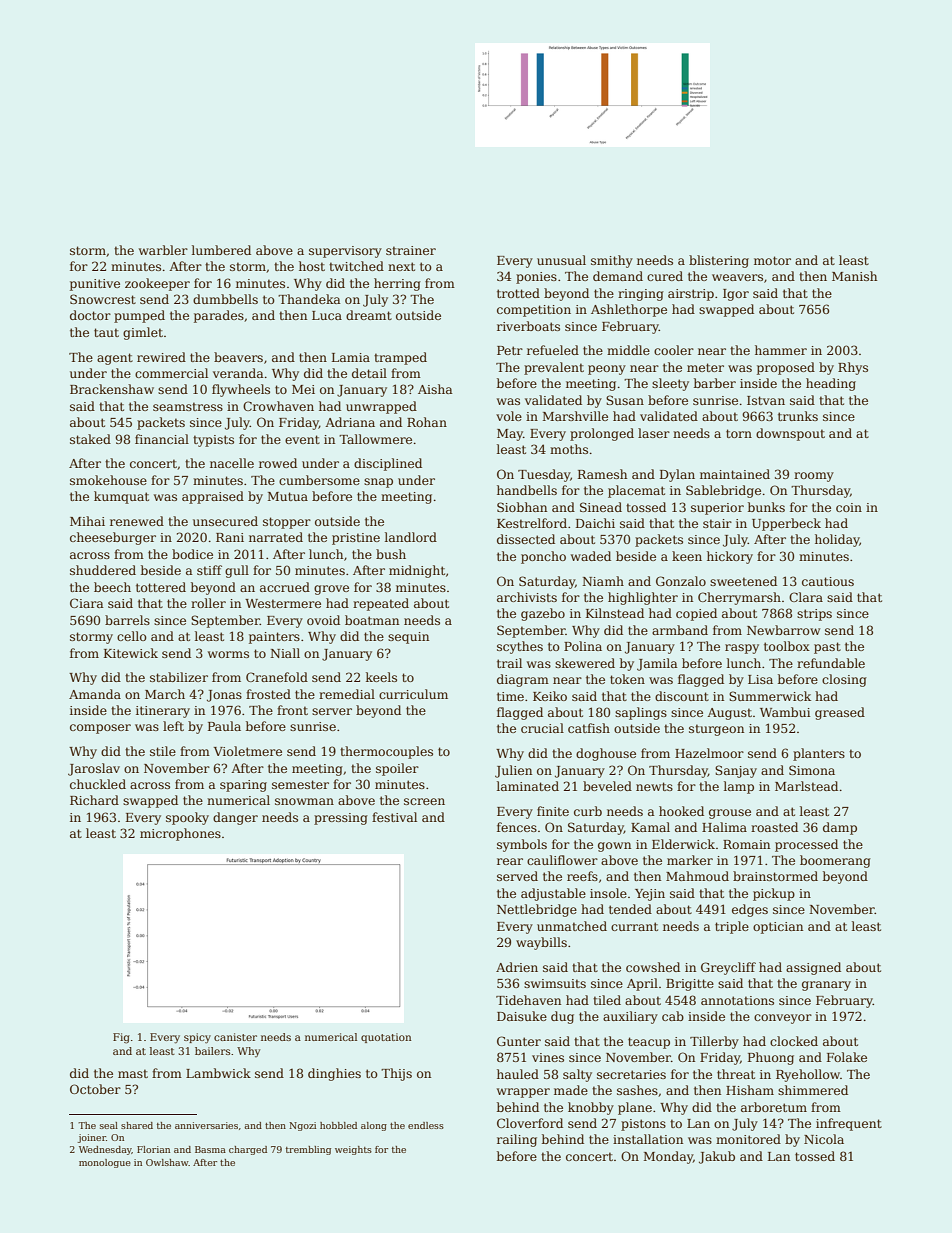 The height and width of the screenshot is (1233, 952). Describe the element at coordinates (180, 834) in the screenshot. I see `microphones` at that location.
